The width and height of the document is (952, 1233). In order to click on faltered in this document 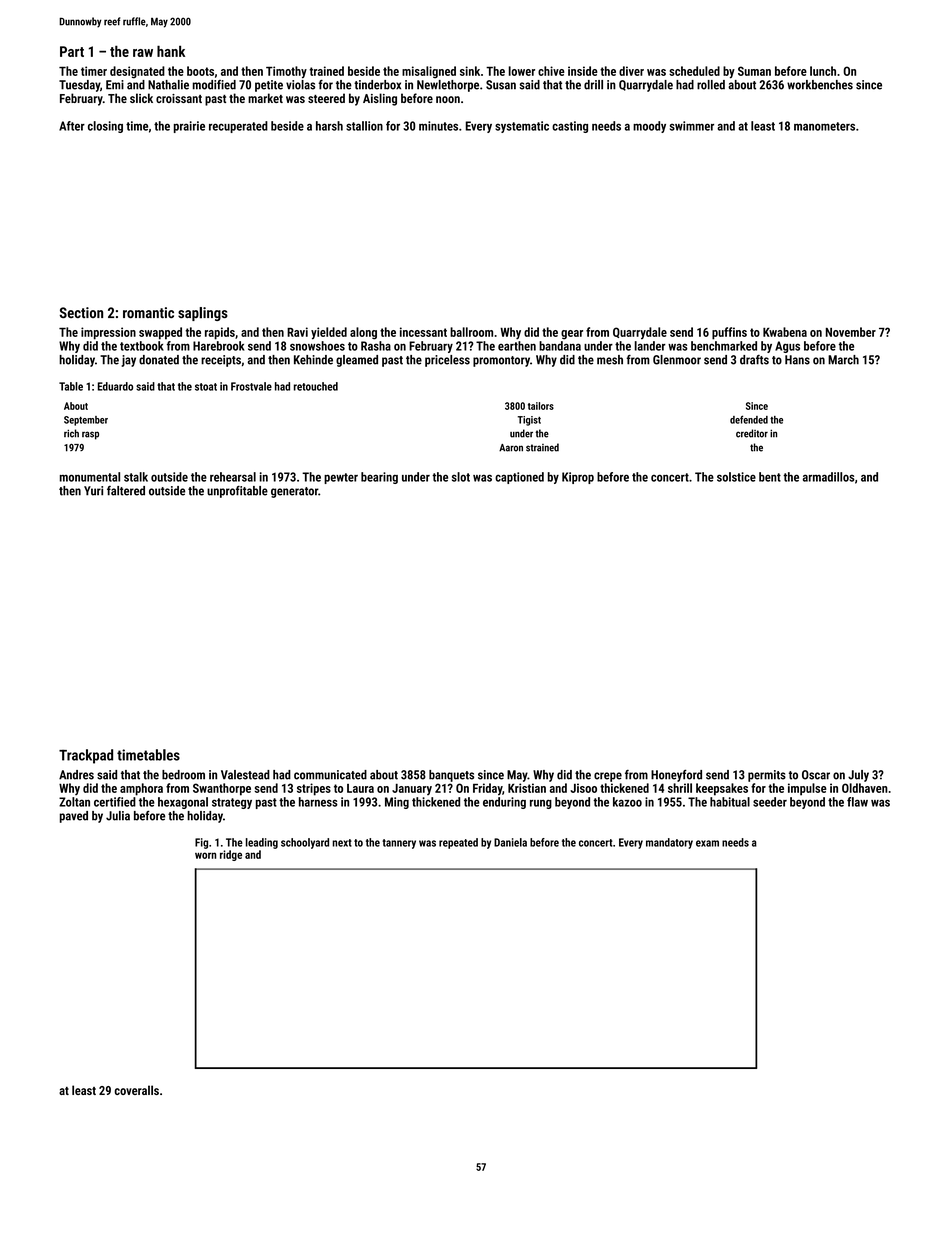, I will do `click(126, 491)`.
